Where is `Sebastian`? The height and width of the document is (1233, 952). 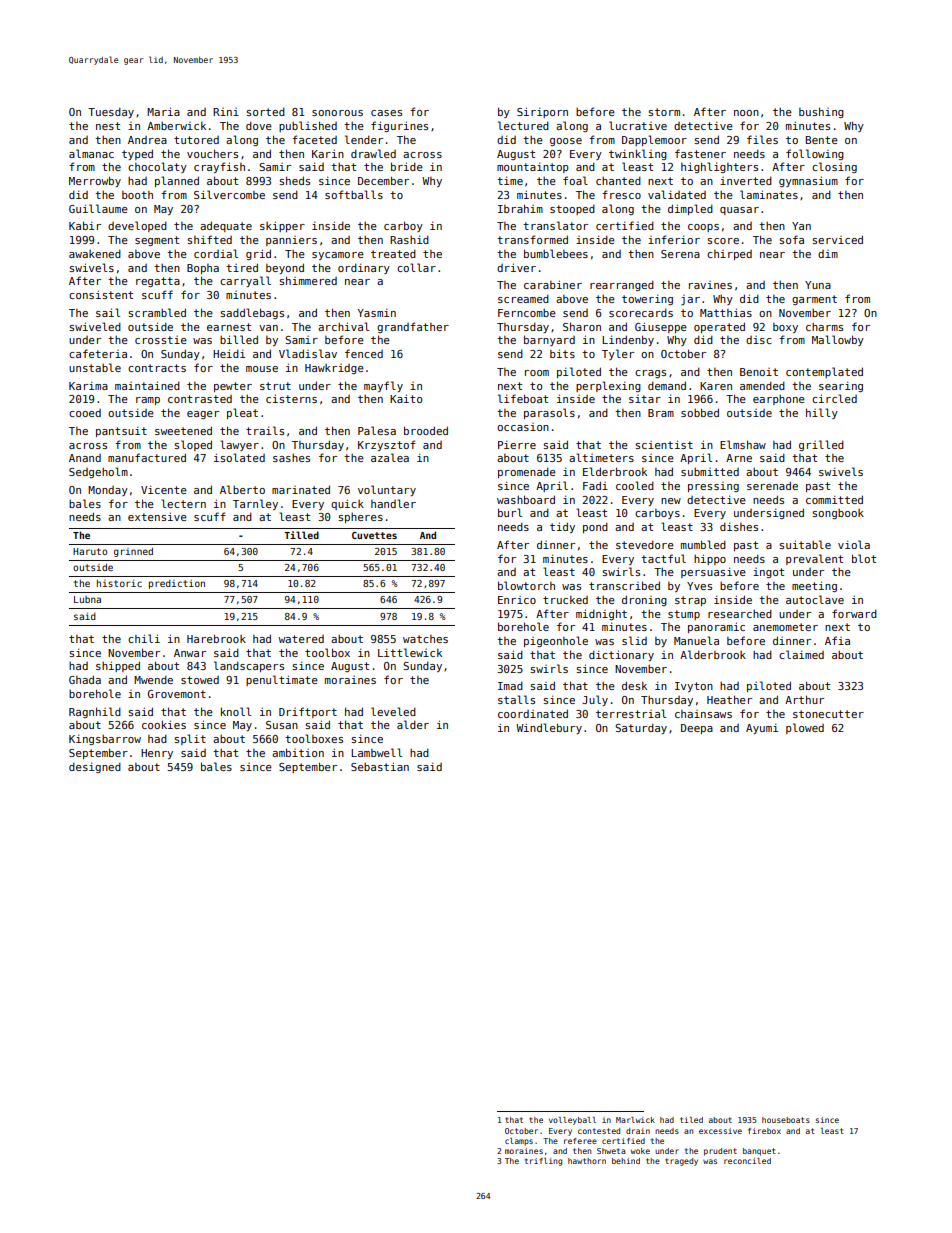 Sebastian is located at coordinates (380, 766).
